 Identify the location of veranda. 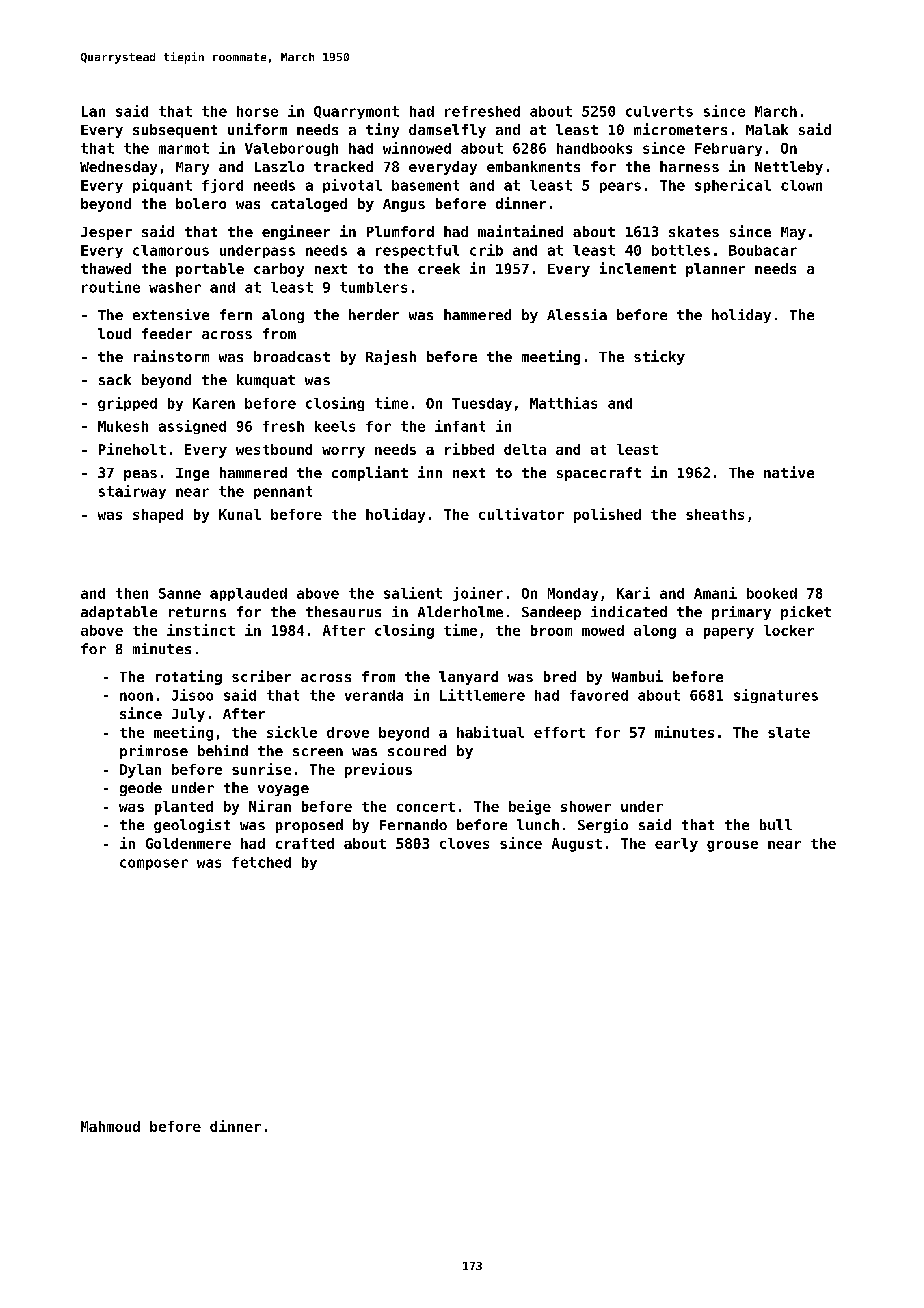
(374, 695).
